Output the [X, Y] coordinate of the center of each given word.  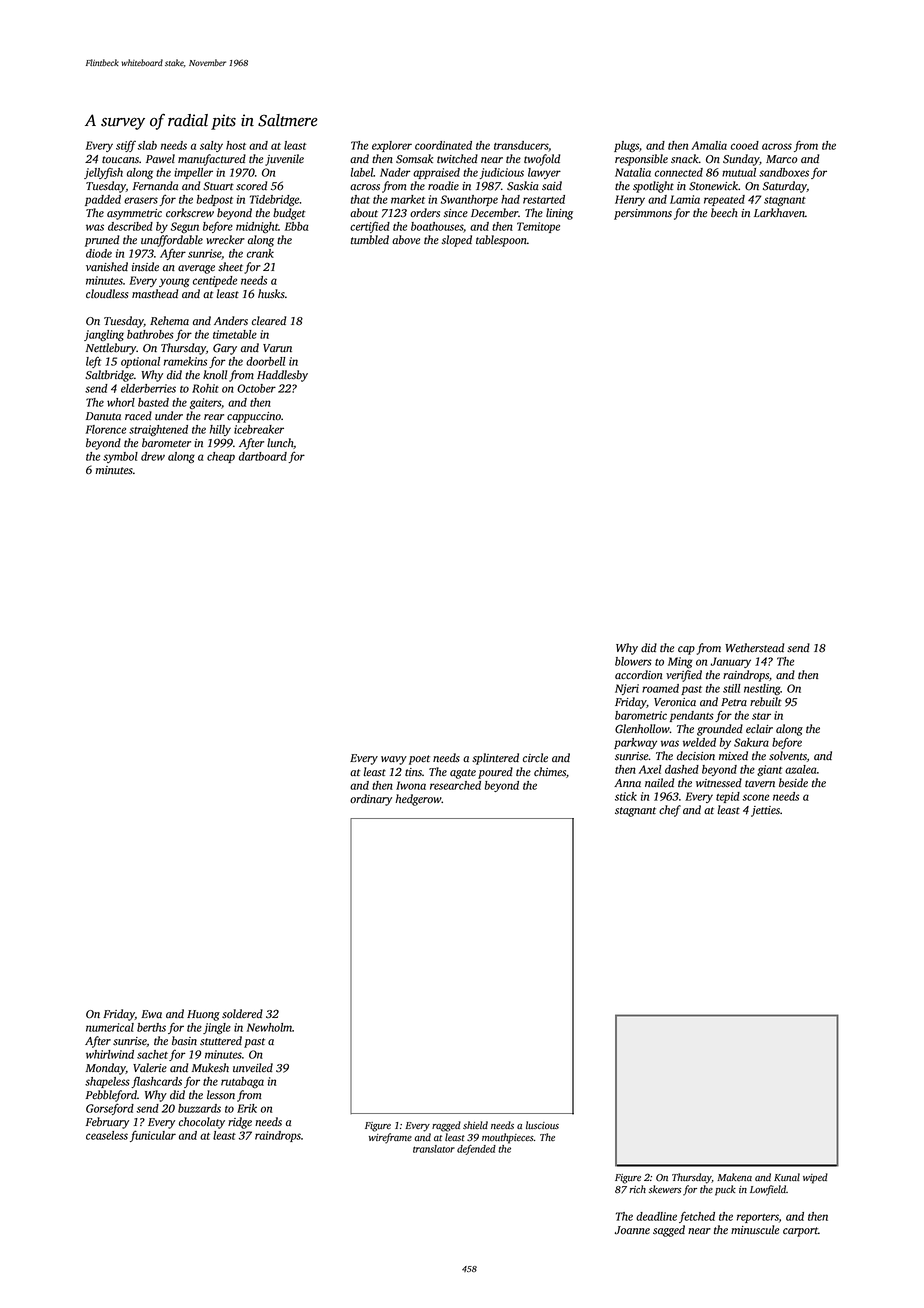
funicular [153, 1136]
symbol [120, 457]
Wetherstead [754, 648]
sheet [230, 267]
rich [637, 1189]
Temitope [538, 227]
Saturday [785, 187]
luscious [542, 1125]
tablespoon [501, 241]
